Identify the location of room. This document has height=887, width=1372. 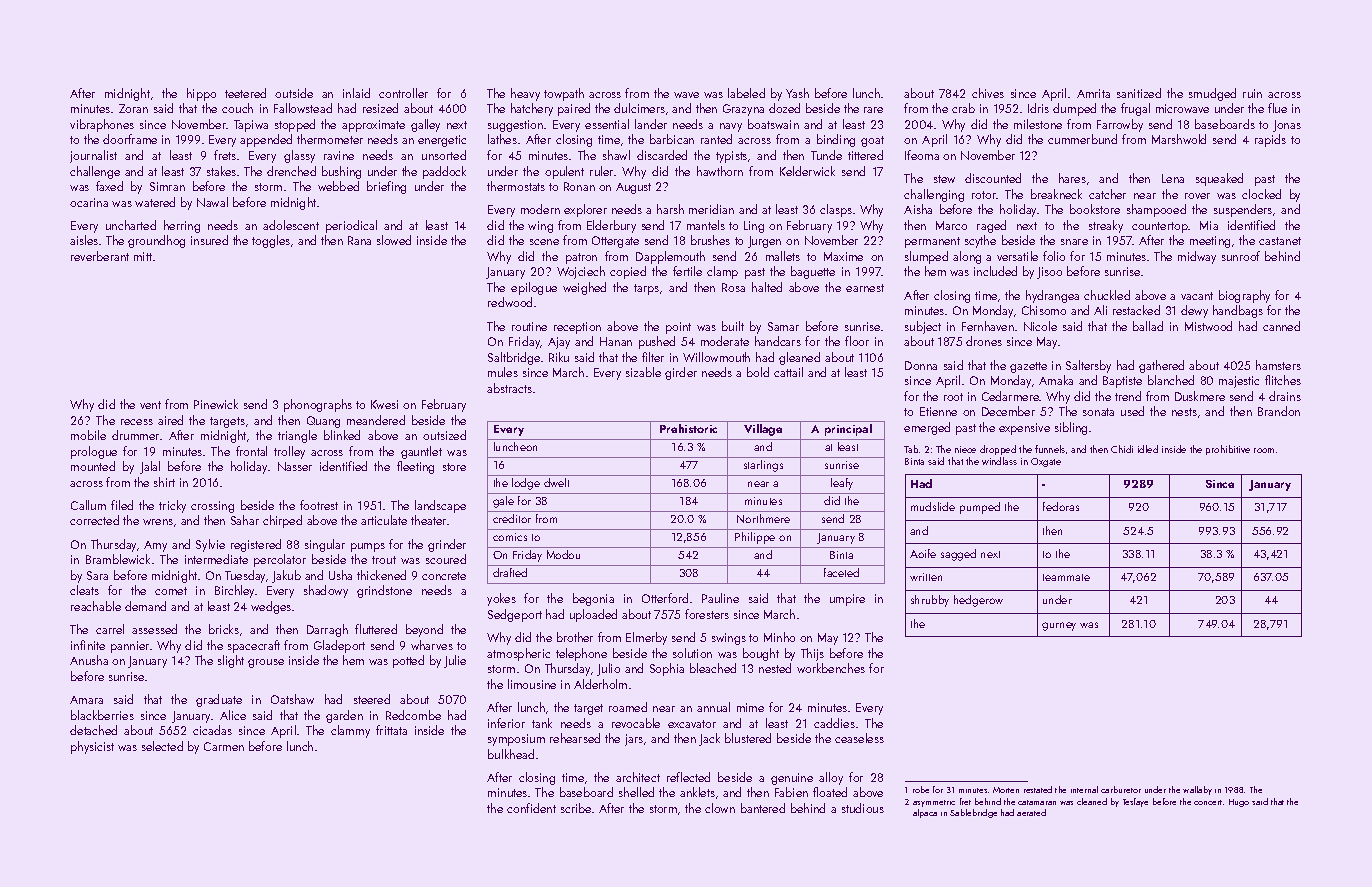
(1264, 450).
